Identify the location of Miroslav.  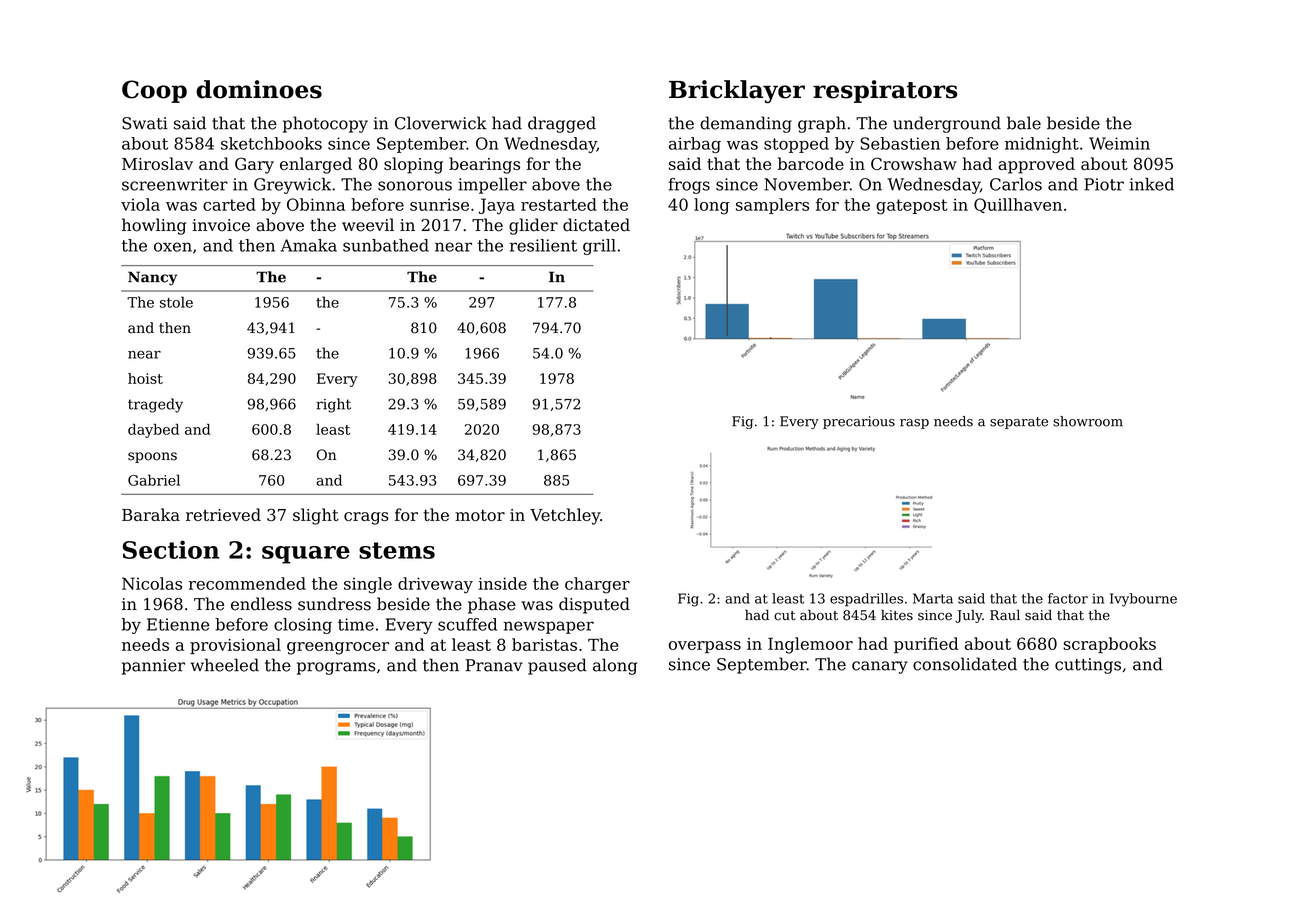
(157, 163).
